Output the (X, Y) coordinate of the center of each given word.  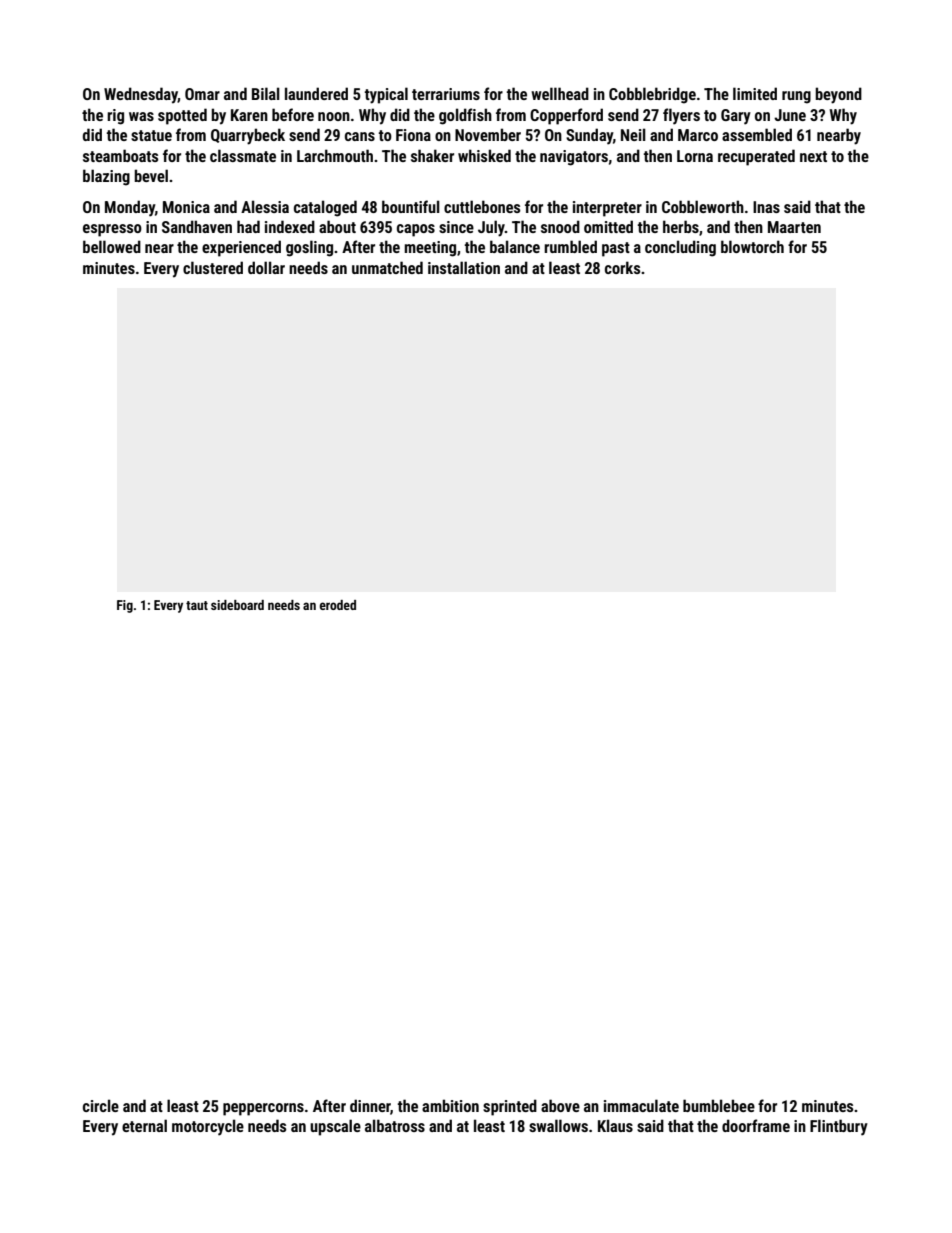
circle (101, 1105)
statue (151, 135)
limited (755, 93)
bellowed (112, 246)
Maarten (794, 227)
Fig (125, 606)
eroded (338, 605)
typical (386, 95)
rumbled (570, 246)
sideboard (237, 605)
